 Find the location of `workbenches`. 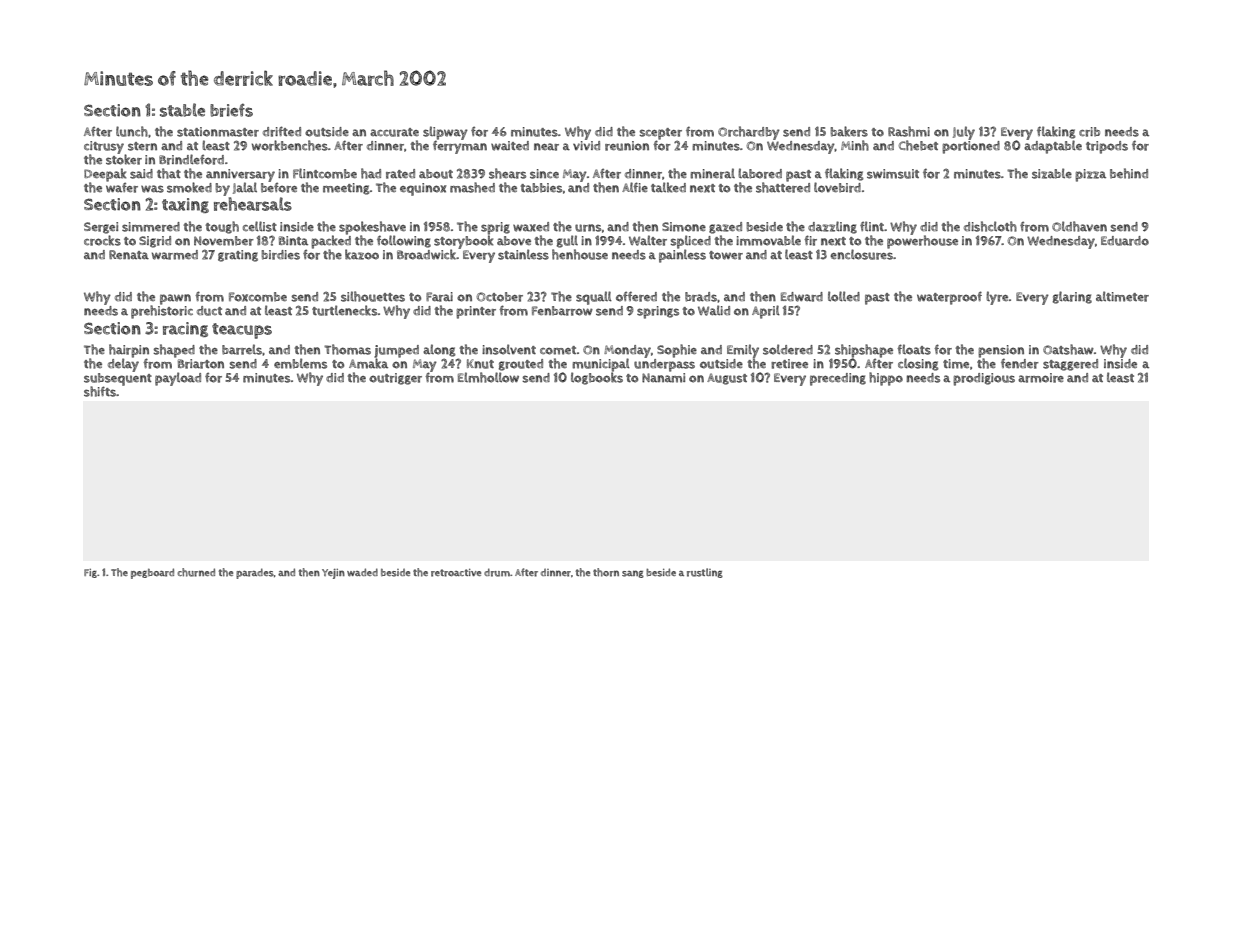

workbenches is located at coordinates (290, 145).
